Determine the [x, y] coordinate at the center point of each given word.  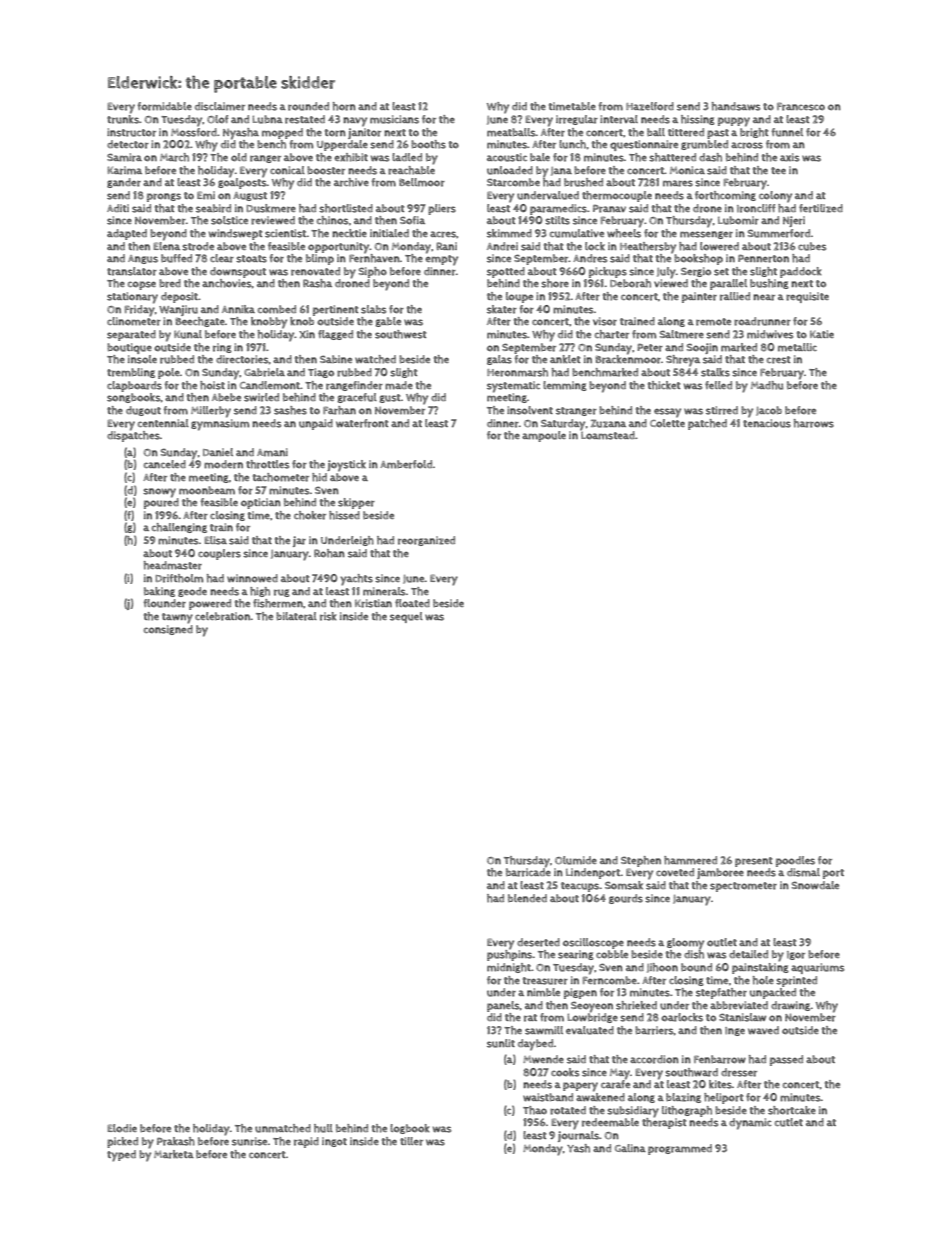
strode [198, 246]
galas [499, 360]
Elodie [122, 1128]
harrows [814, 423]
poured [161, 503]
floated [412, 603]
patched [707, 424]
